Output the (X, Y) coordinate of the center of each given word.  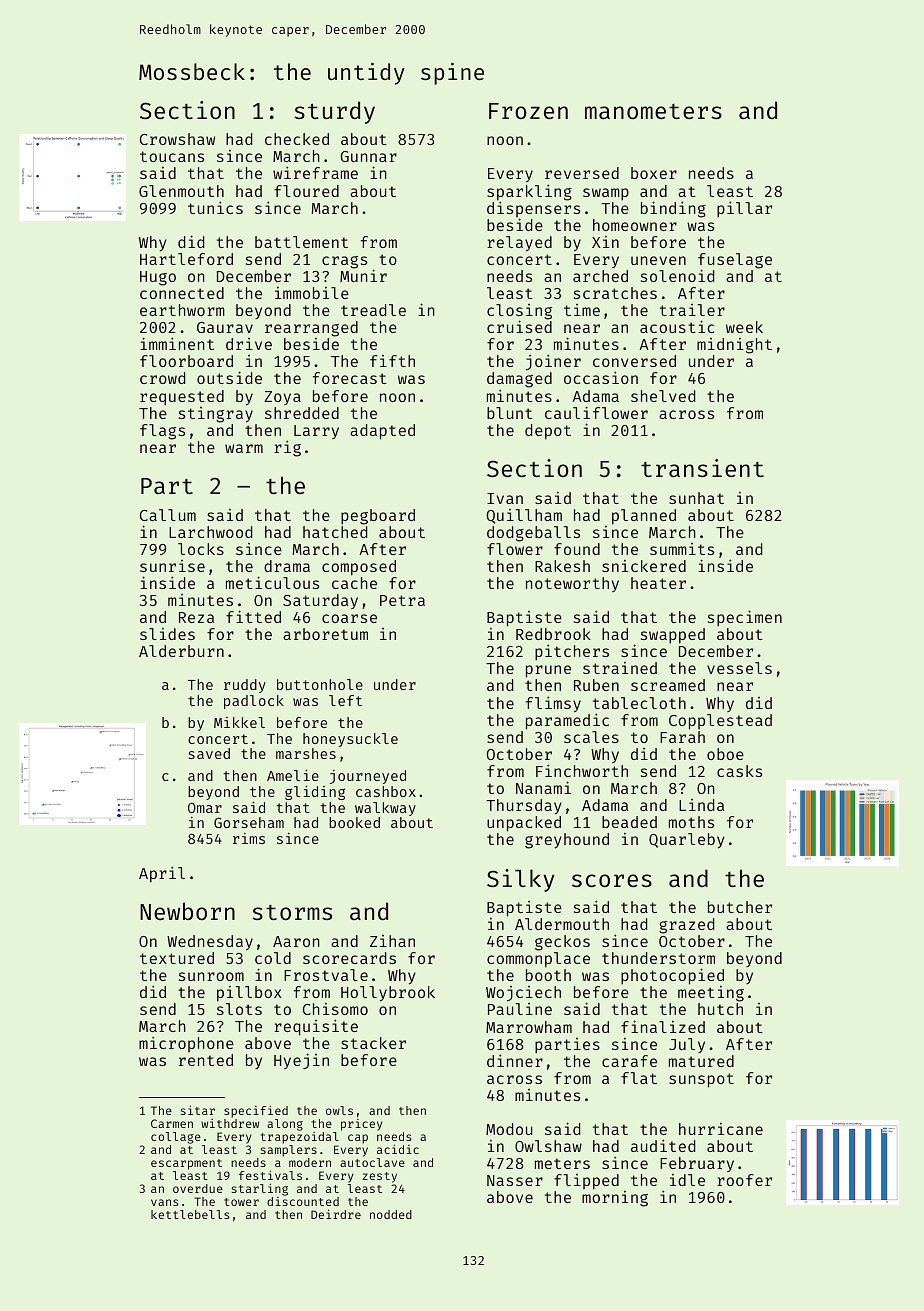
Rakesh (562, 566)
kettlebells (190, 1214)
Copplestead (720, 722)
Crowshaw (177, 139)
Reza (196, 617)
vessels (739, 668)
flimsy (553, 704)
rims (249, 838)
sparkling (529, 192)
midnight (734, 346)
